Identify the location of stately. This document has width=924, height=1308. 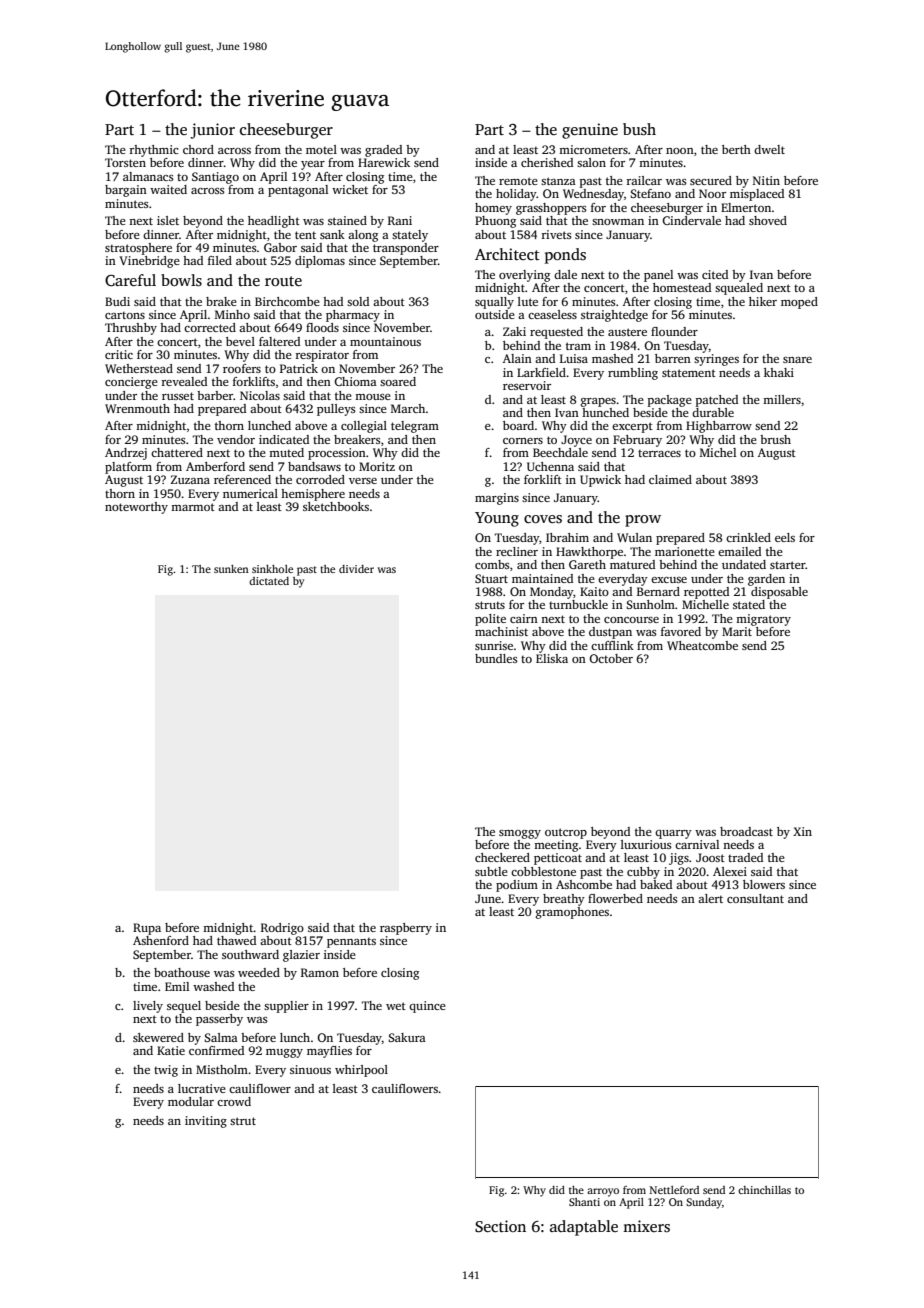
(410, 236).
